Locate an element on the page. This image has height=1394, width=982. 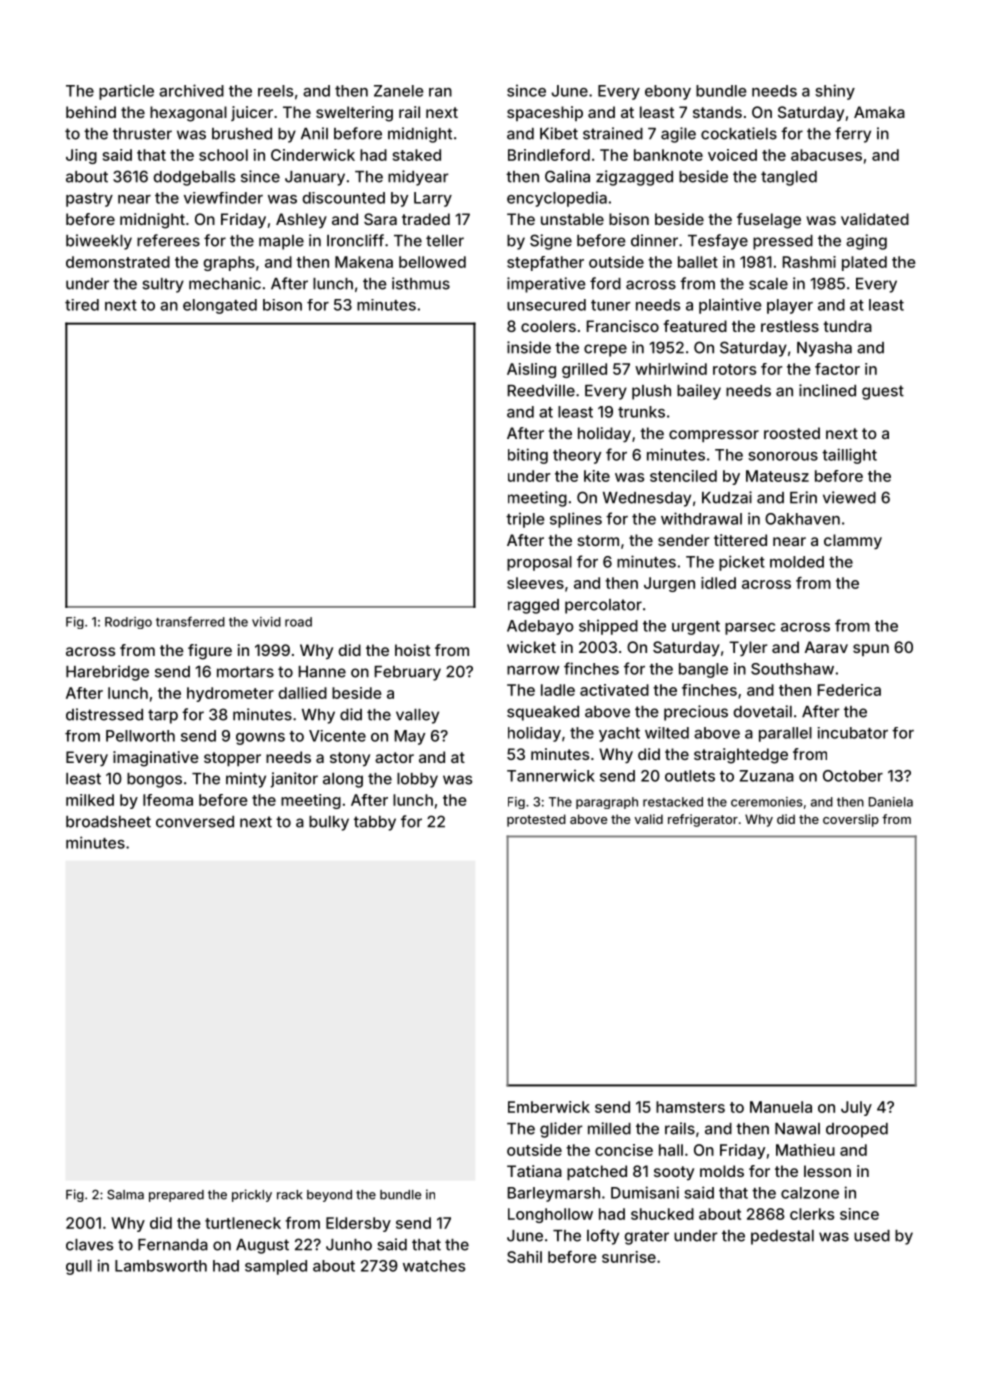
Eldersby is located at coordinates (358, 1224).
